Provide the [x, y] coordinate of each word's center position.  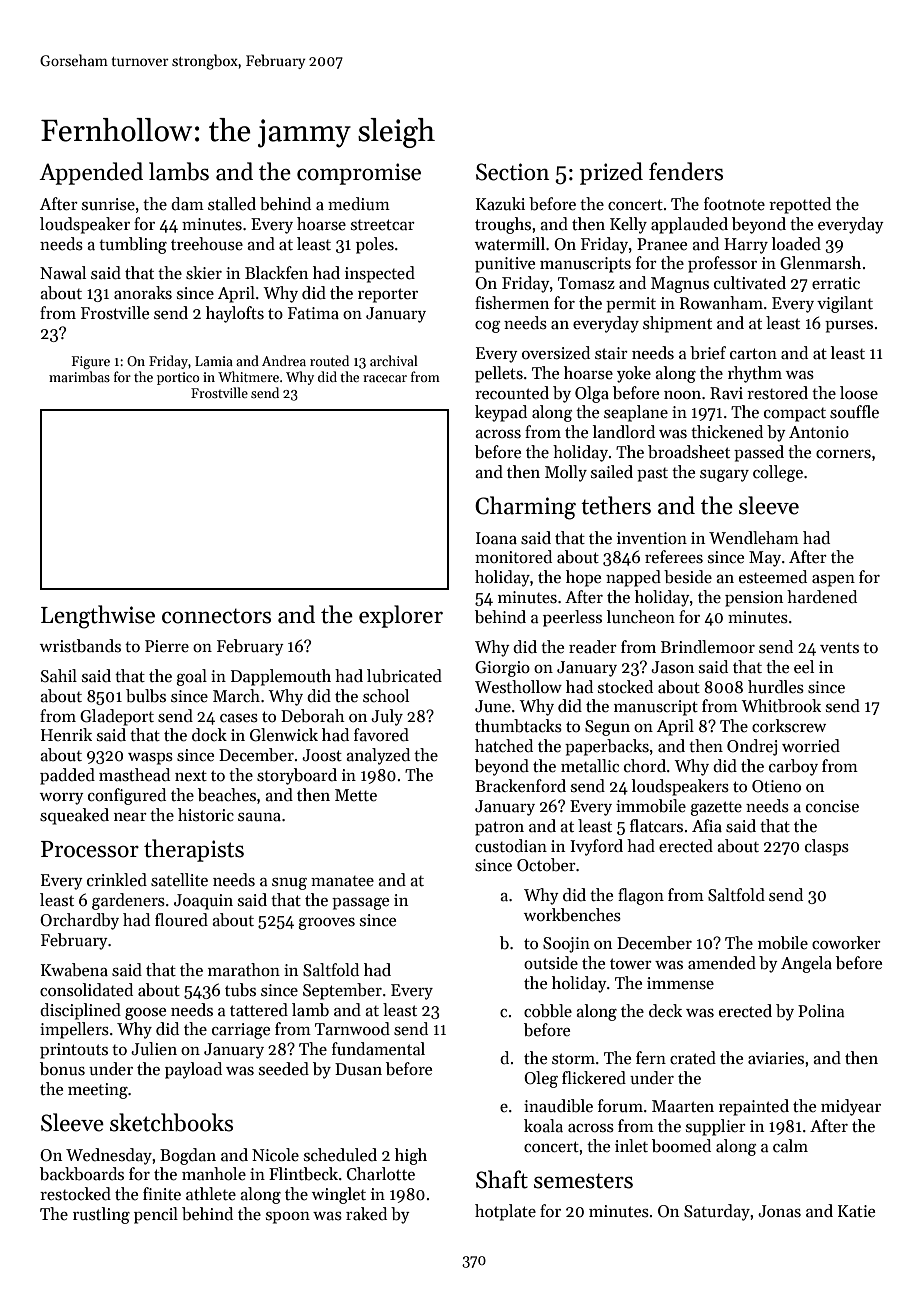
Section [512, 172]
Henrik [66, 734]
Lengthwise [98, 617]
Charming [525, 508]
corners [843, 454]
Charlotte [381, 1174]
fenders [686, 171]
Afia [707, 825]
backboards [82, 1174]
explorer [401, 616]
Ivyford [596, 847]
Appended [91, 173]
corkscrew [789, 726]
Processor [90, 849]
